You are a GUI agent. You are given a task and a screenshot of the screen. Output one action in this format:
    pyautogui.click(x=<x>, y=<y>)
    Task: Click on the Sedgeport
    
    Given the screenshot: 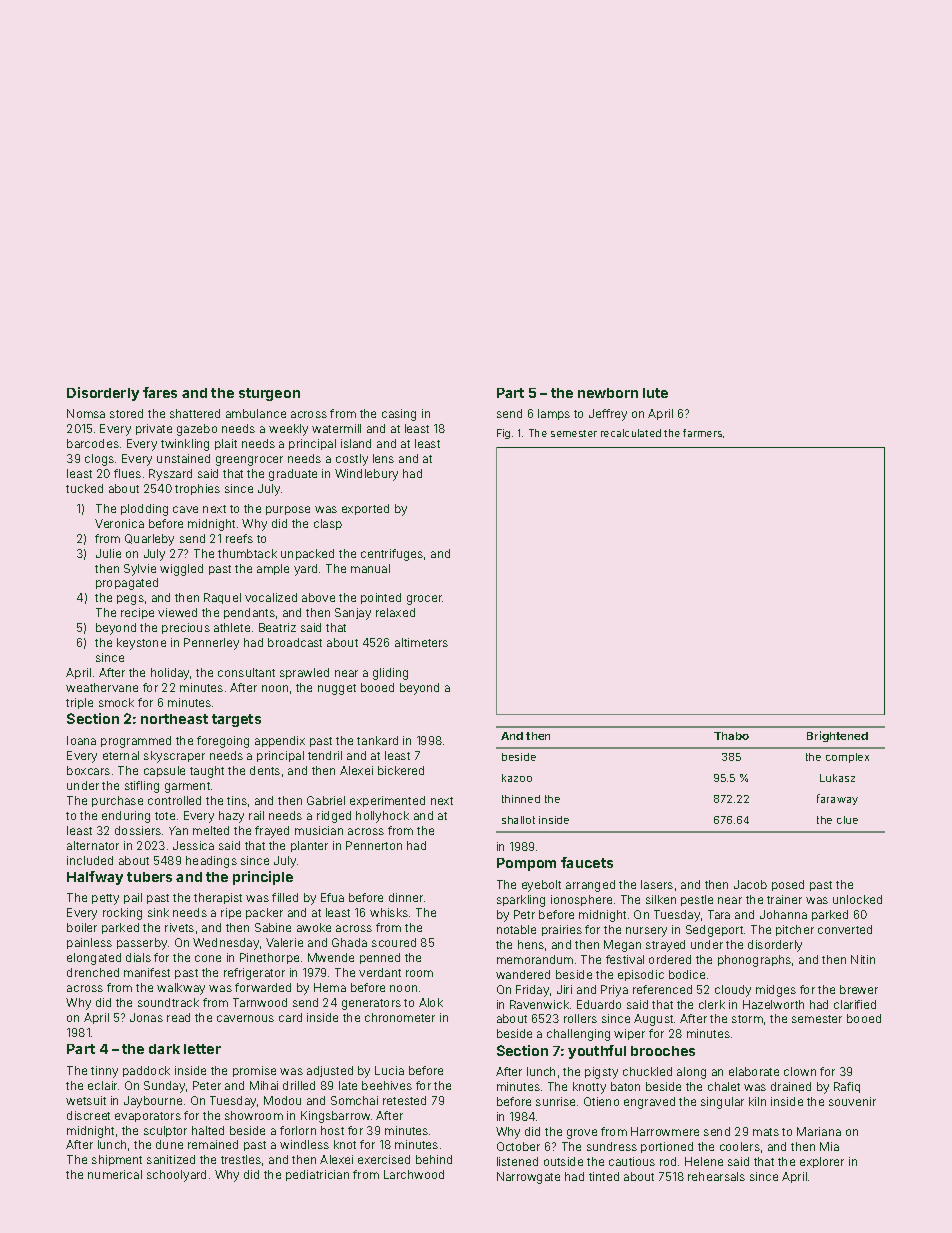 What is the action you would take?
    pyautogui.click(x=714, y=931)
